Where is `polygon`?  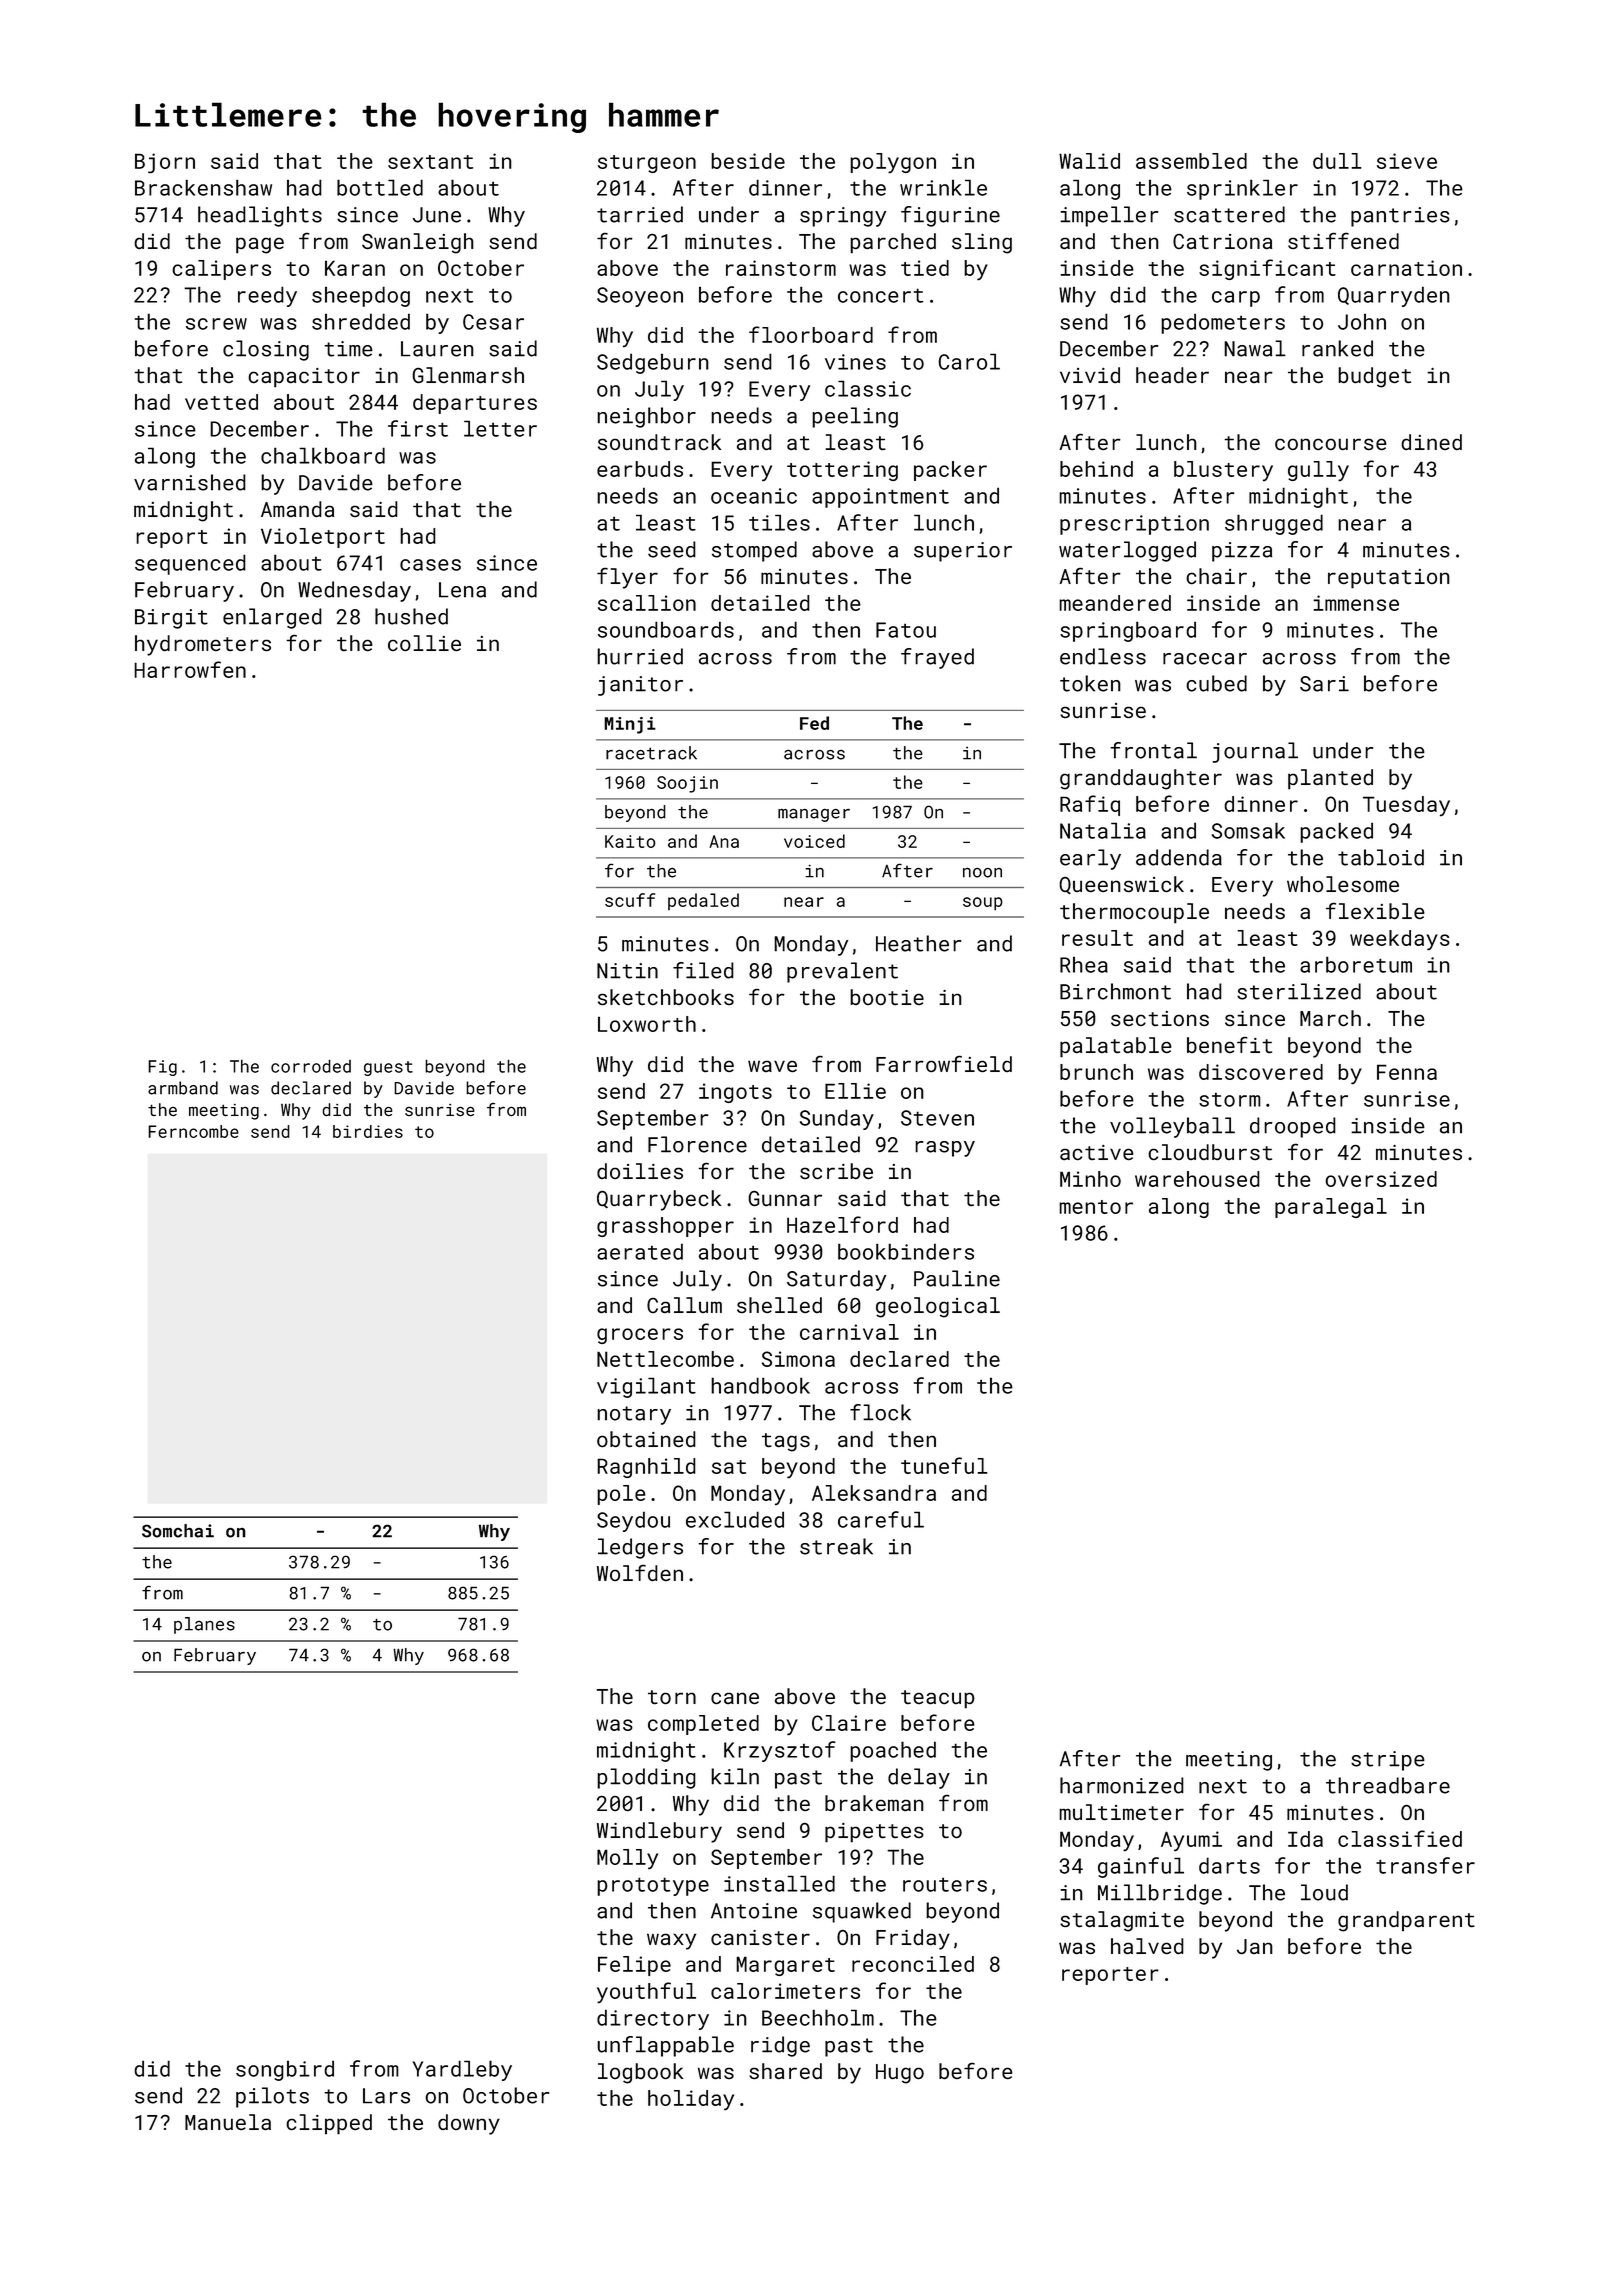 polygon is located at coordinates (893, 163).
